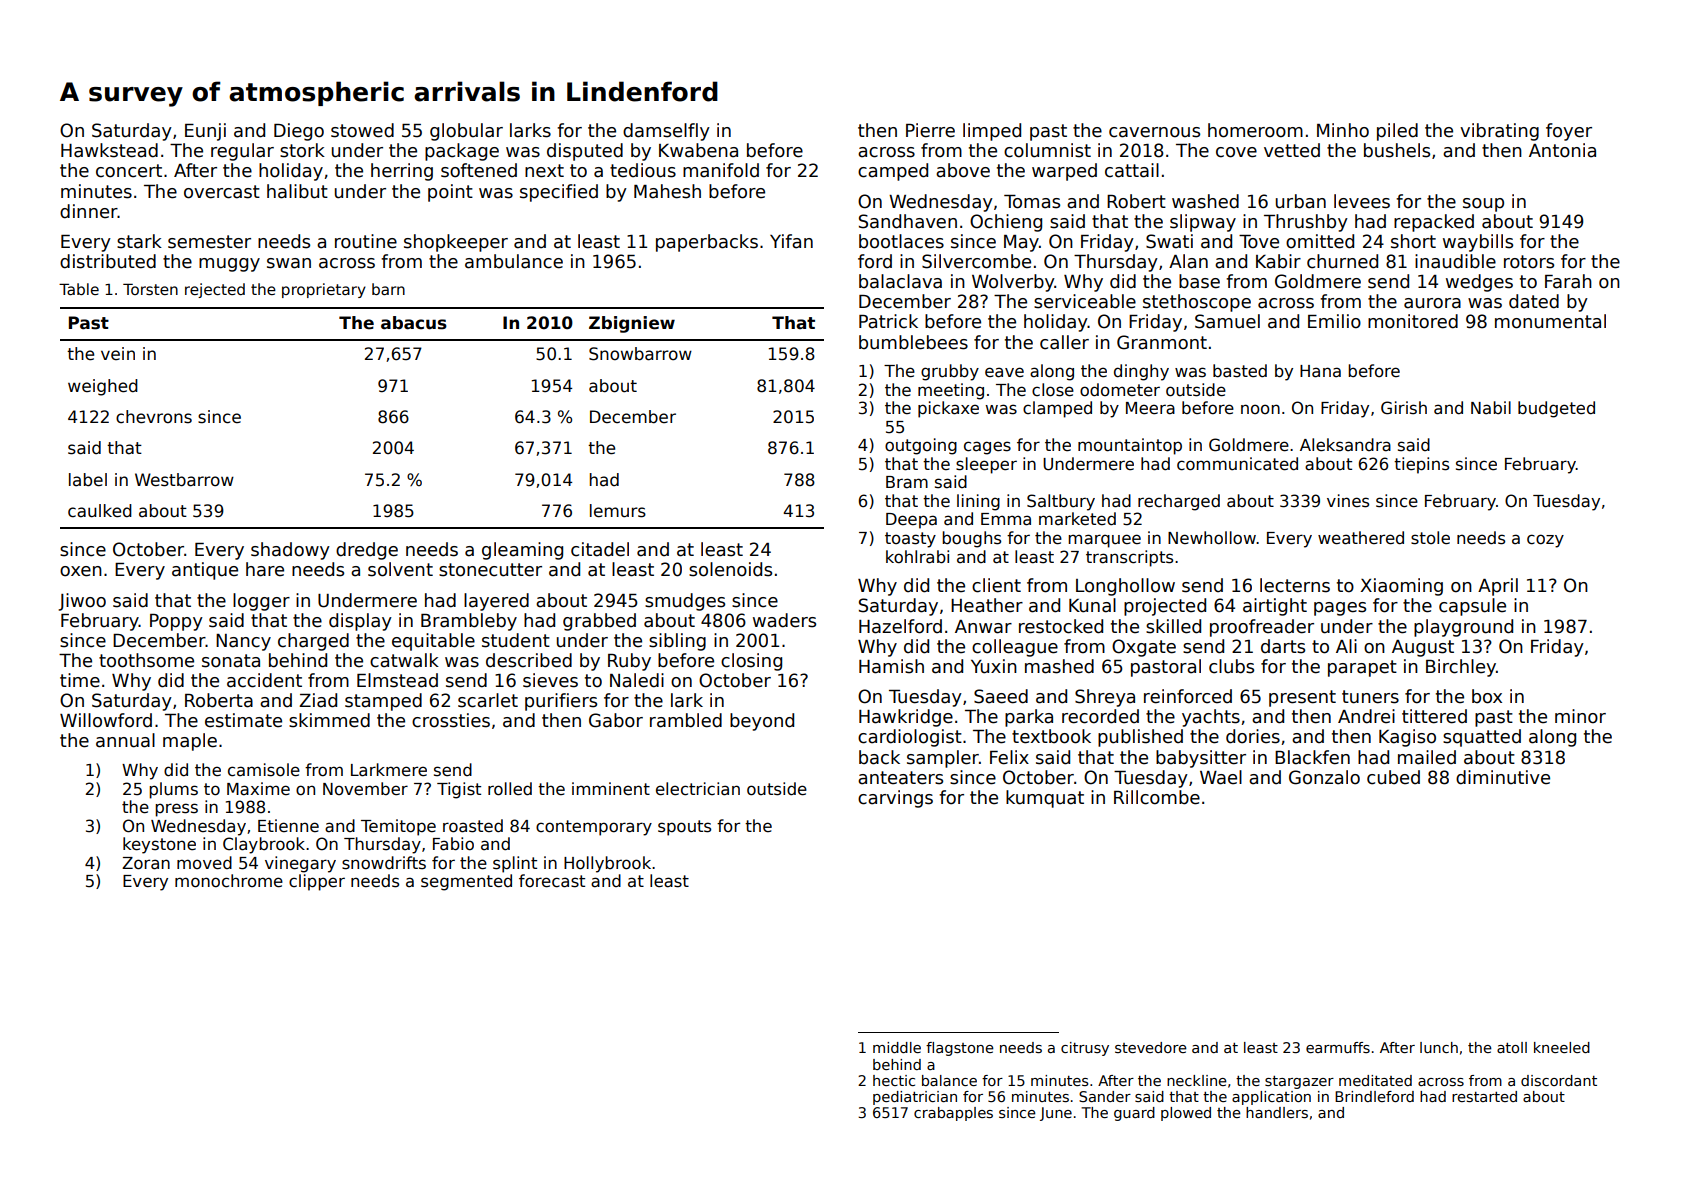  What do you see at coordinates (1085, 1049) in the screenshot?
I see `citrusy` at bounding box center [1085, 1049].
